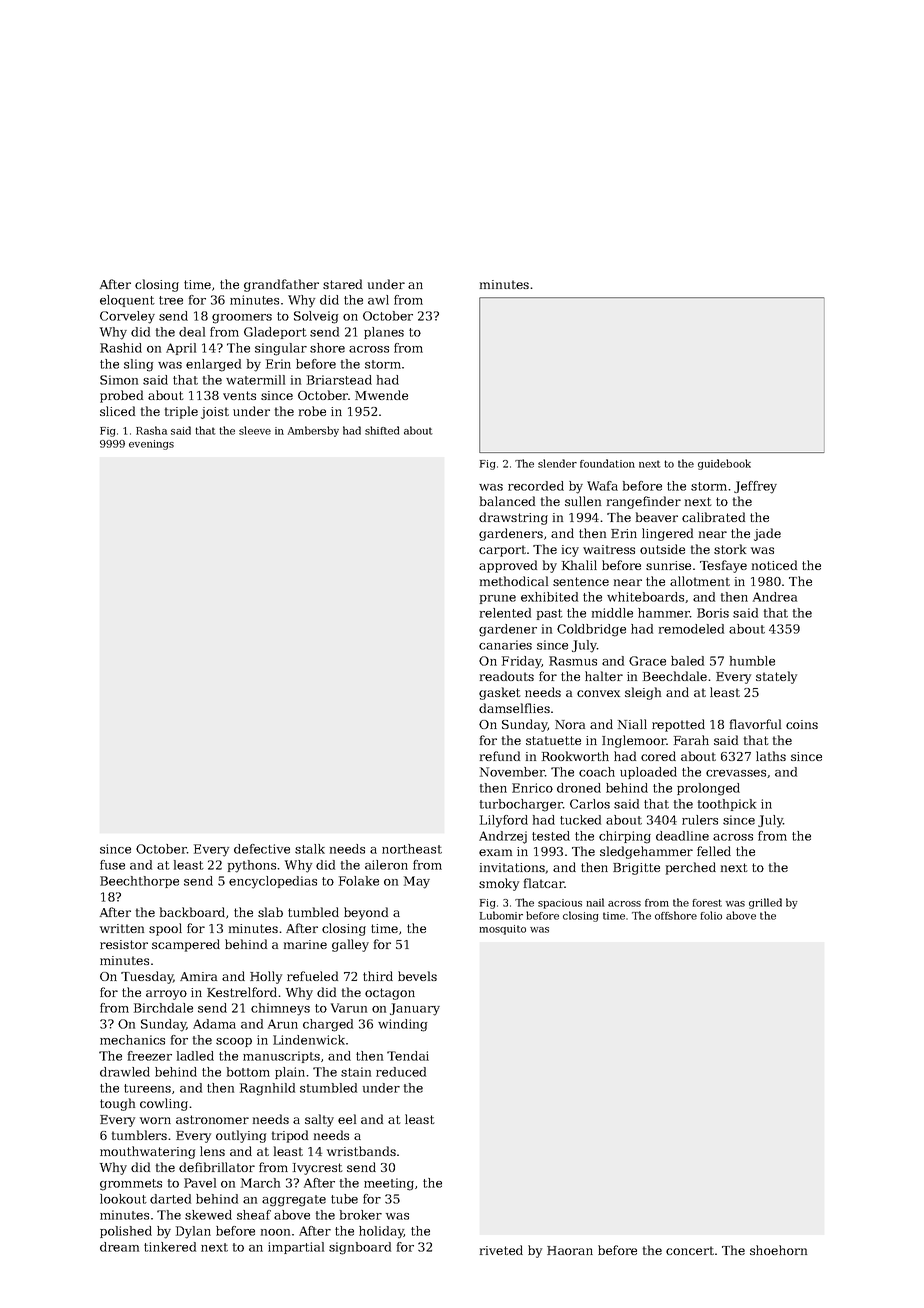 The height and width of the image is (1308, 924). What do you see at coordinates (112, 865) in the image?
I see `fuse` at bounding box center [112, 865].
